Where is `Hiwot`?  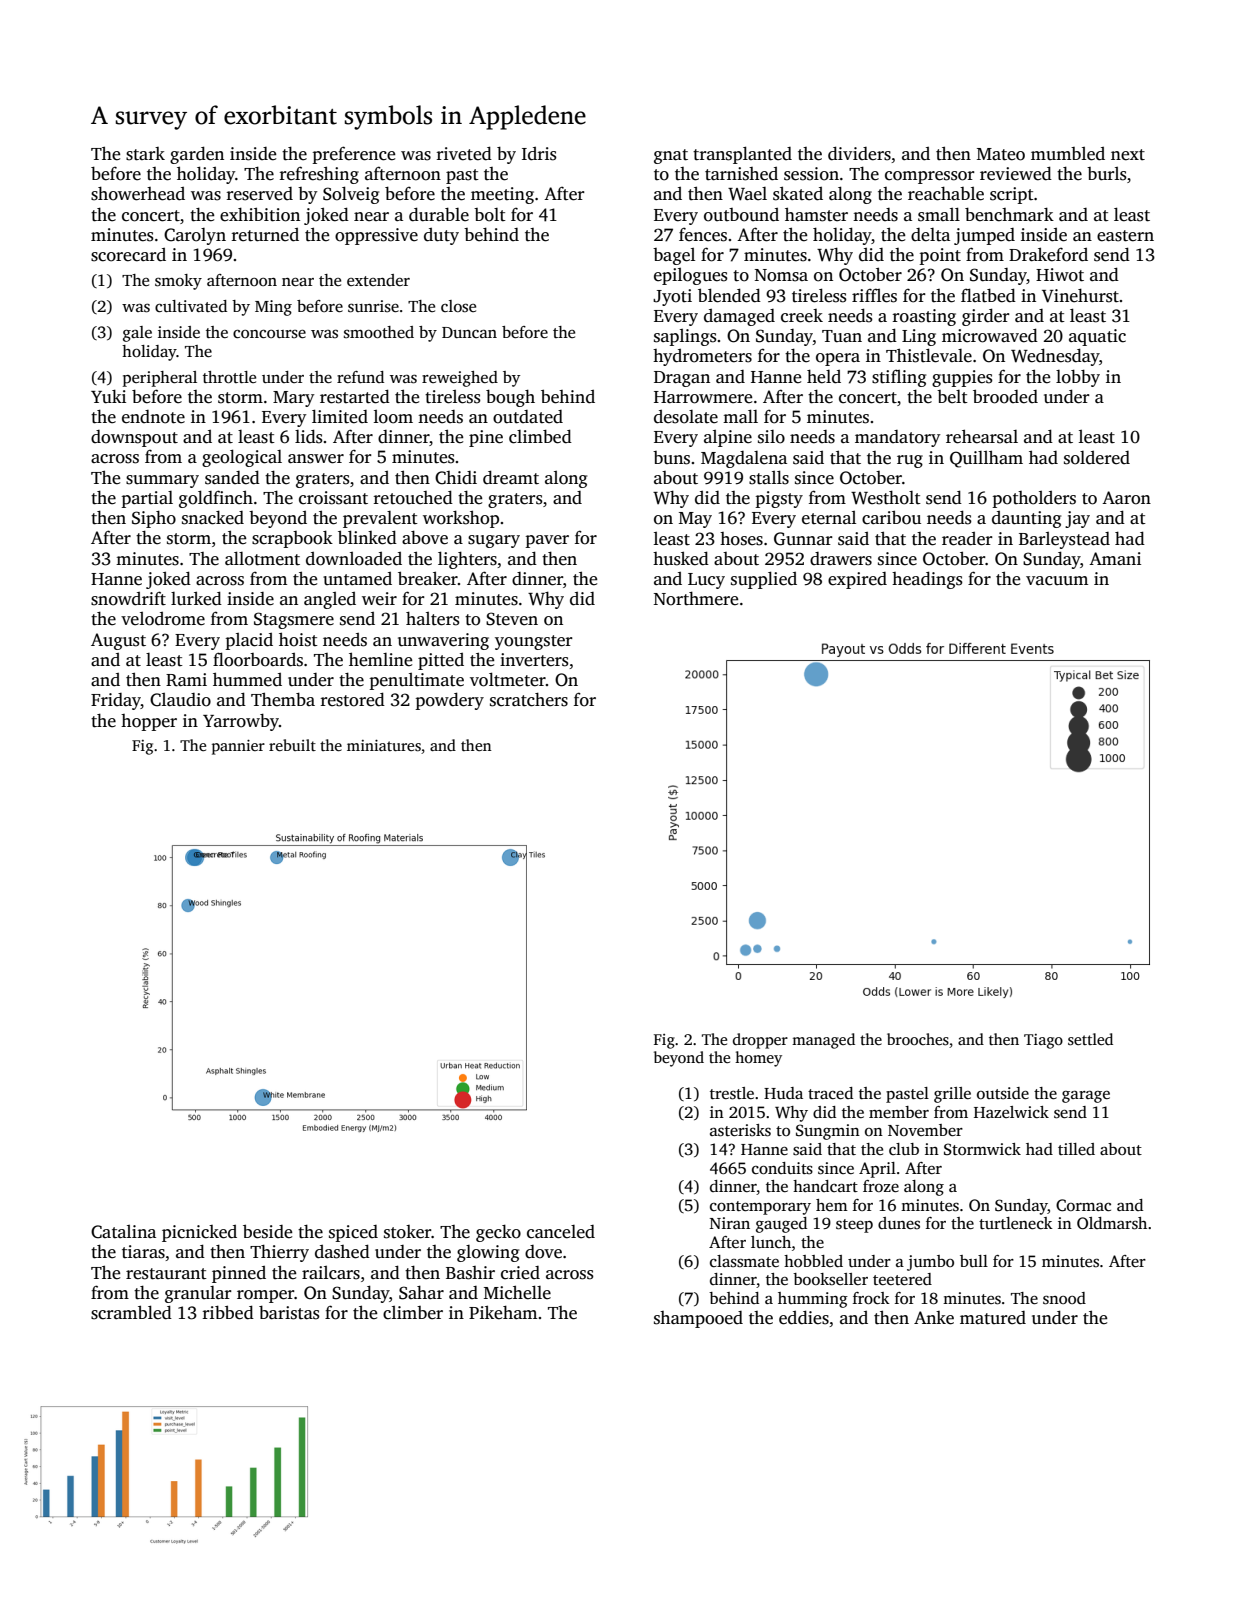
Hiwot is located at coordinates (1060, 275).
